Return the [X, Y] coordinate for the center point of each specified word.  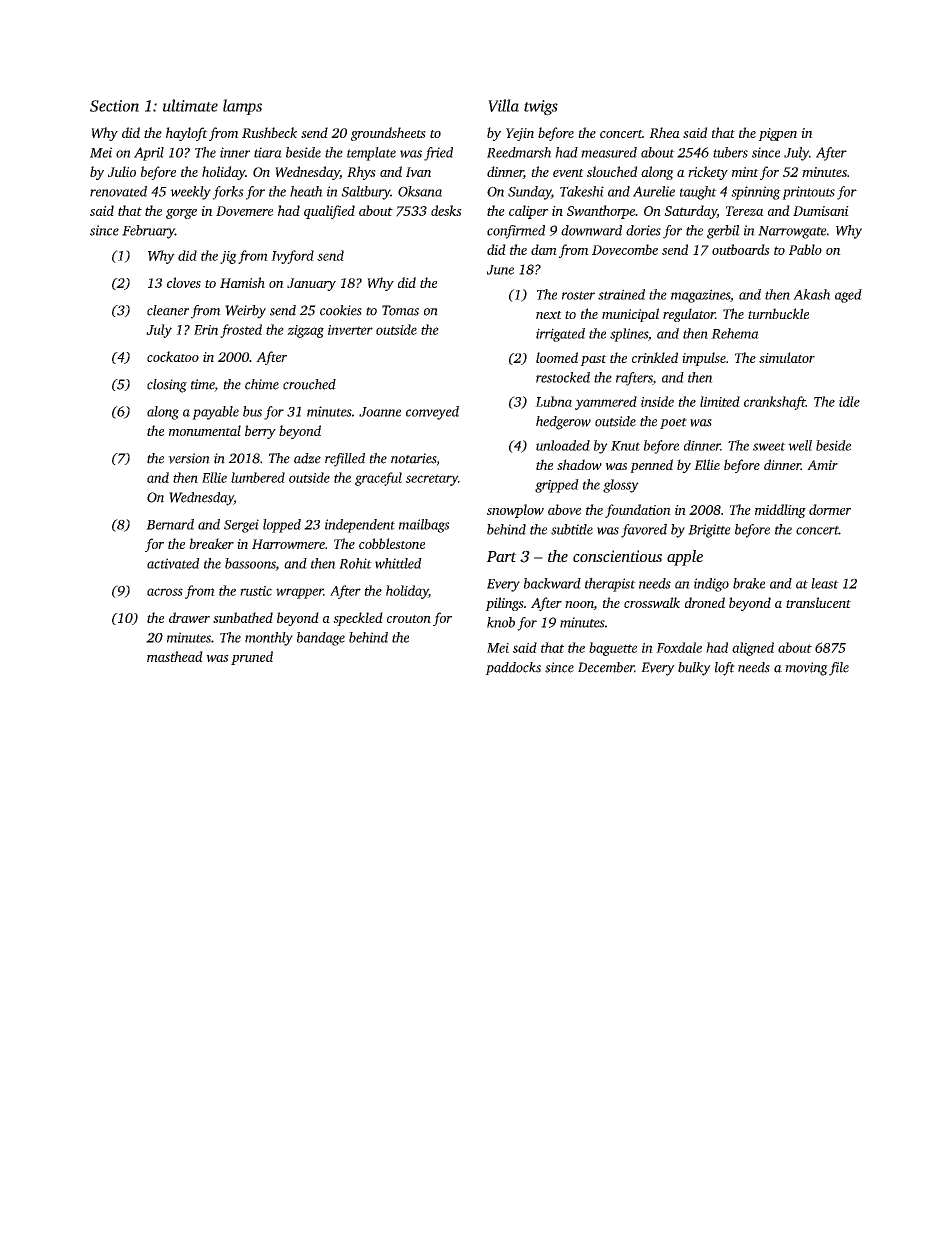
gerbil [723, 232]
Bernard [170, 524]
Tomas [400, 310]
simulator [787, 357]
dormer [830, 509]
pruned [252, 658]
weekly [190, 193]
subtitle [572, 529]
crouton [409, 619]
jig [228, 257]
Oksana [420, 191]
